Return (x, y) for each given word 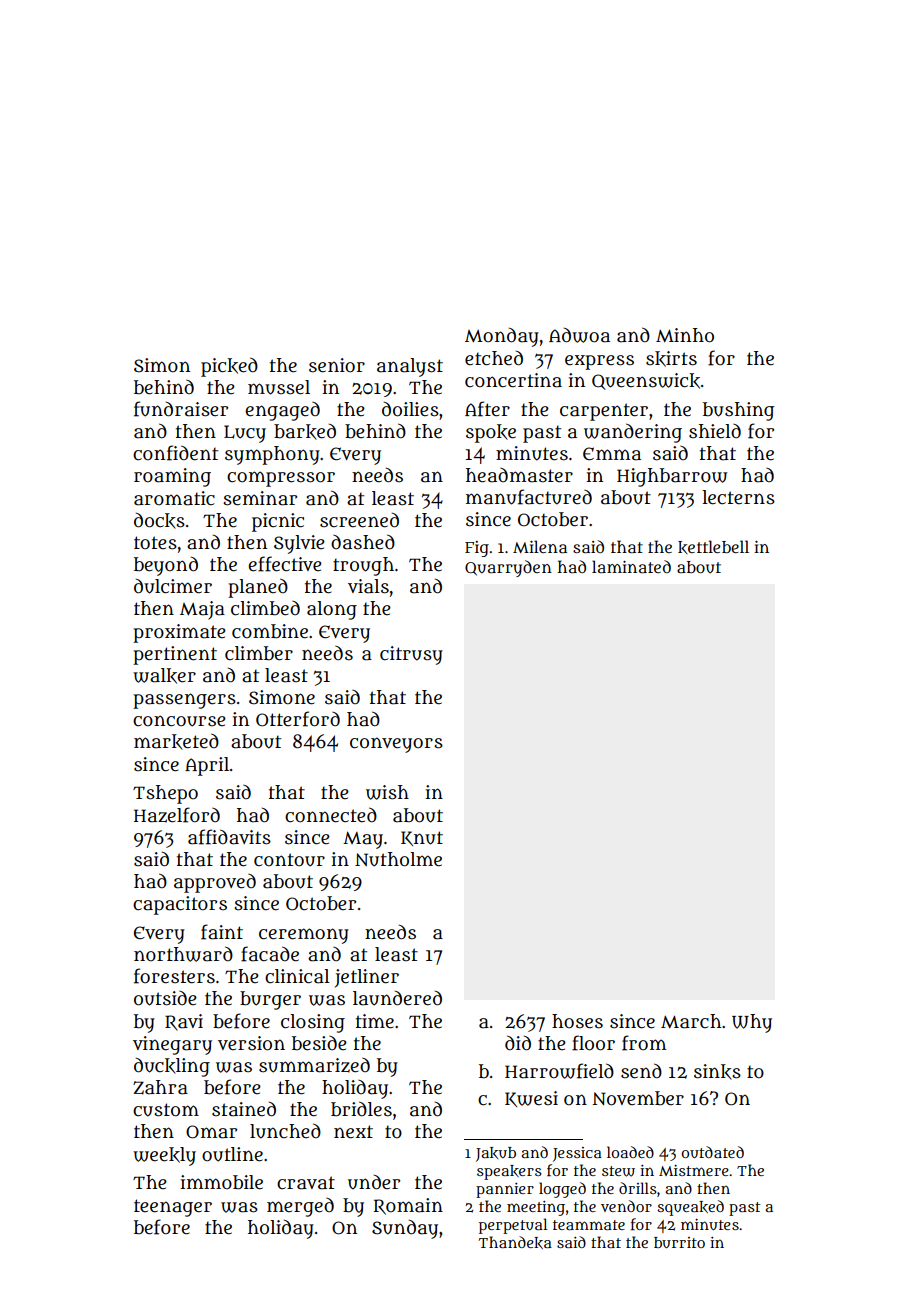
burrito (679, 1242)
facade (270, 954)
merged (300, 1207)
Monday (502, 337)
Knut (422, 838)
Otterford (298, 719)
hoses (577, 1021)
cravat (306, 1183)
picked (229, 367)
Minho (685, 335)
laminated (631, 566)
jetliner (367, 978)
